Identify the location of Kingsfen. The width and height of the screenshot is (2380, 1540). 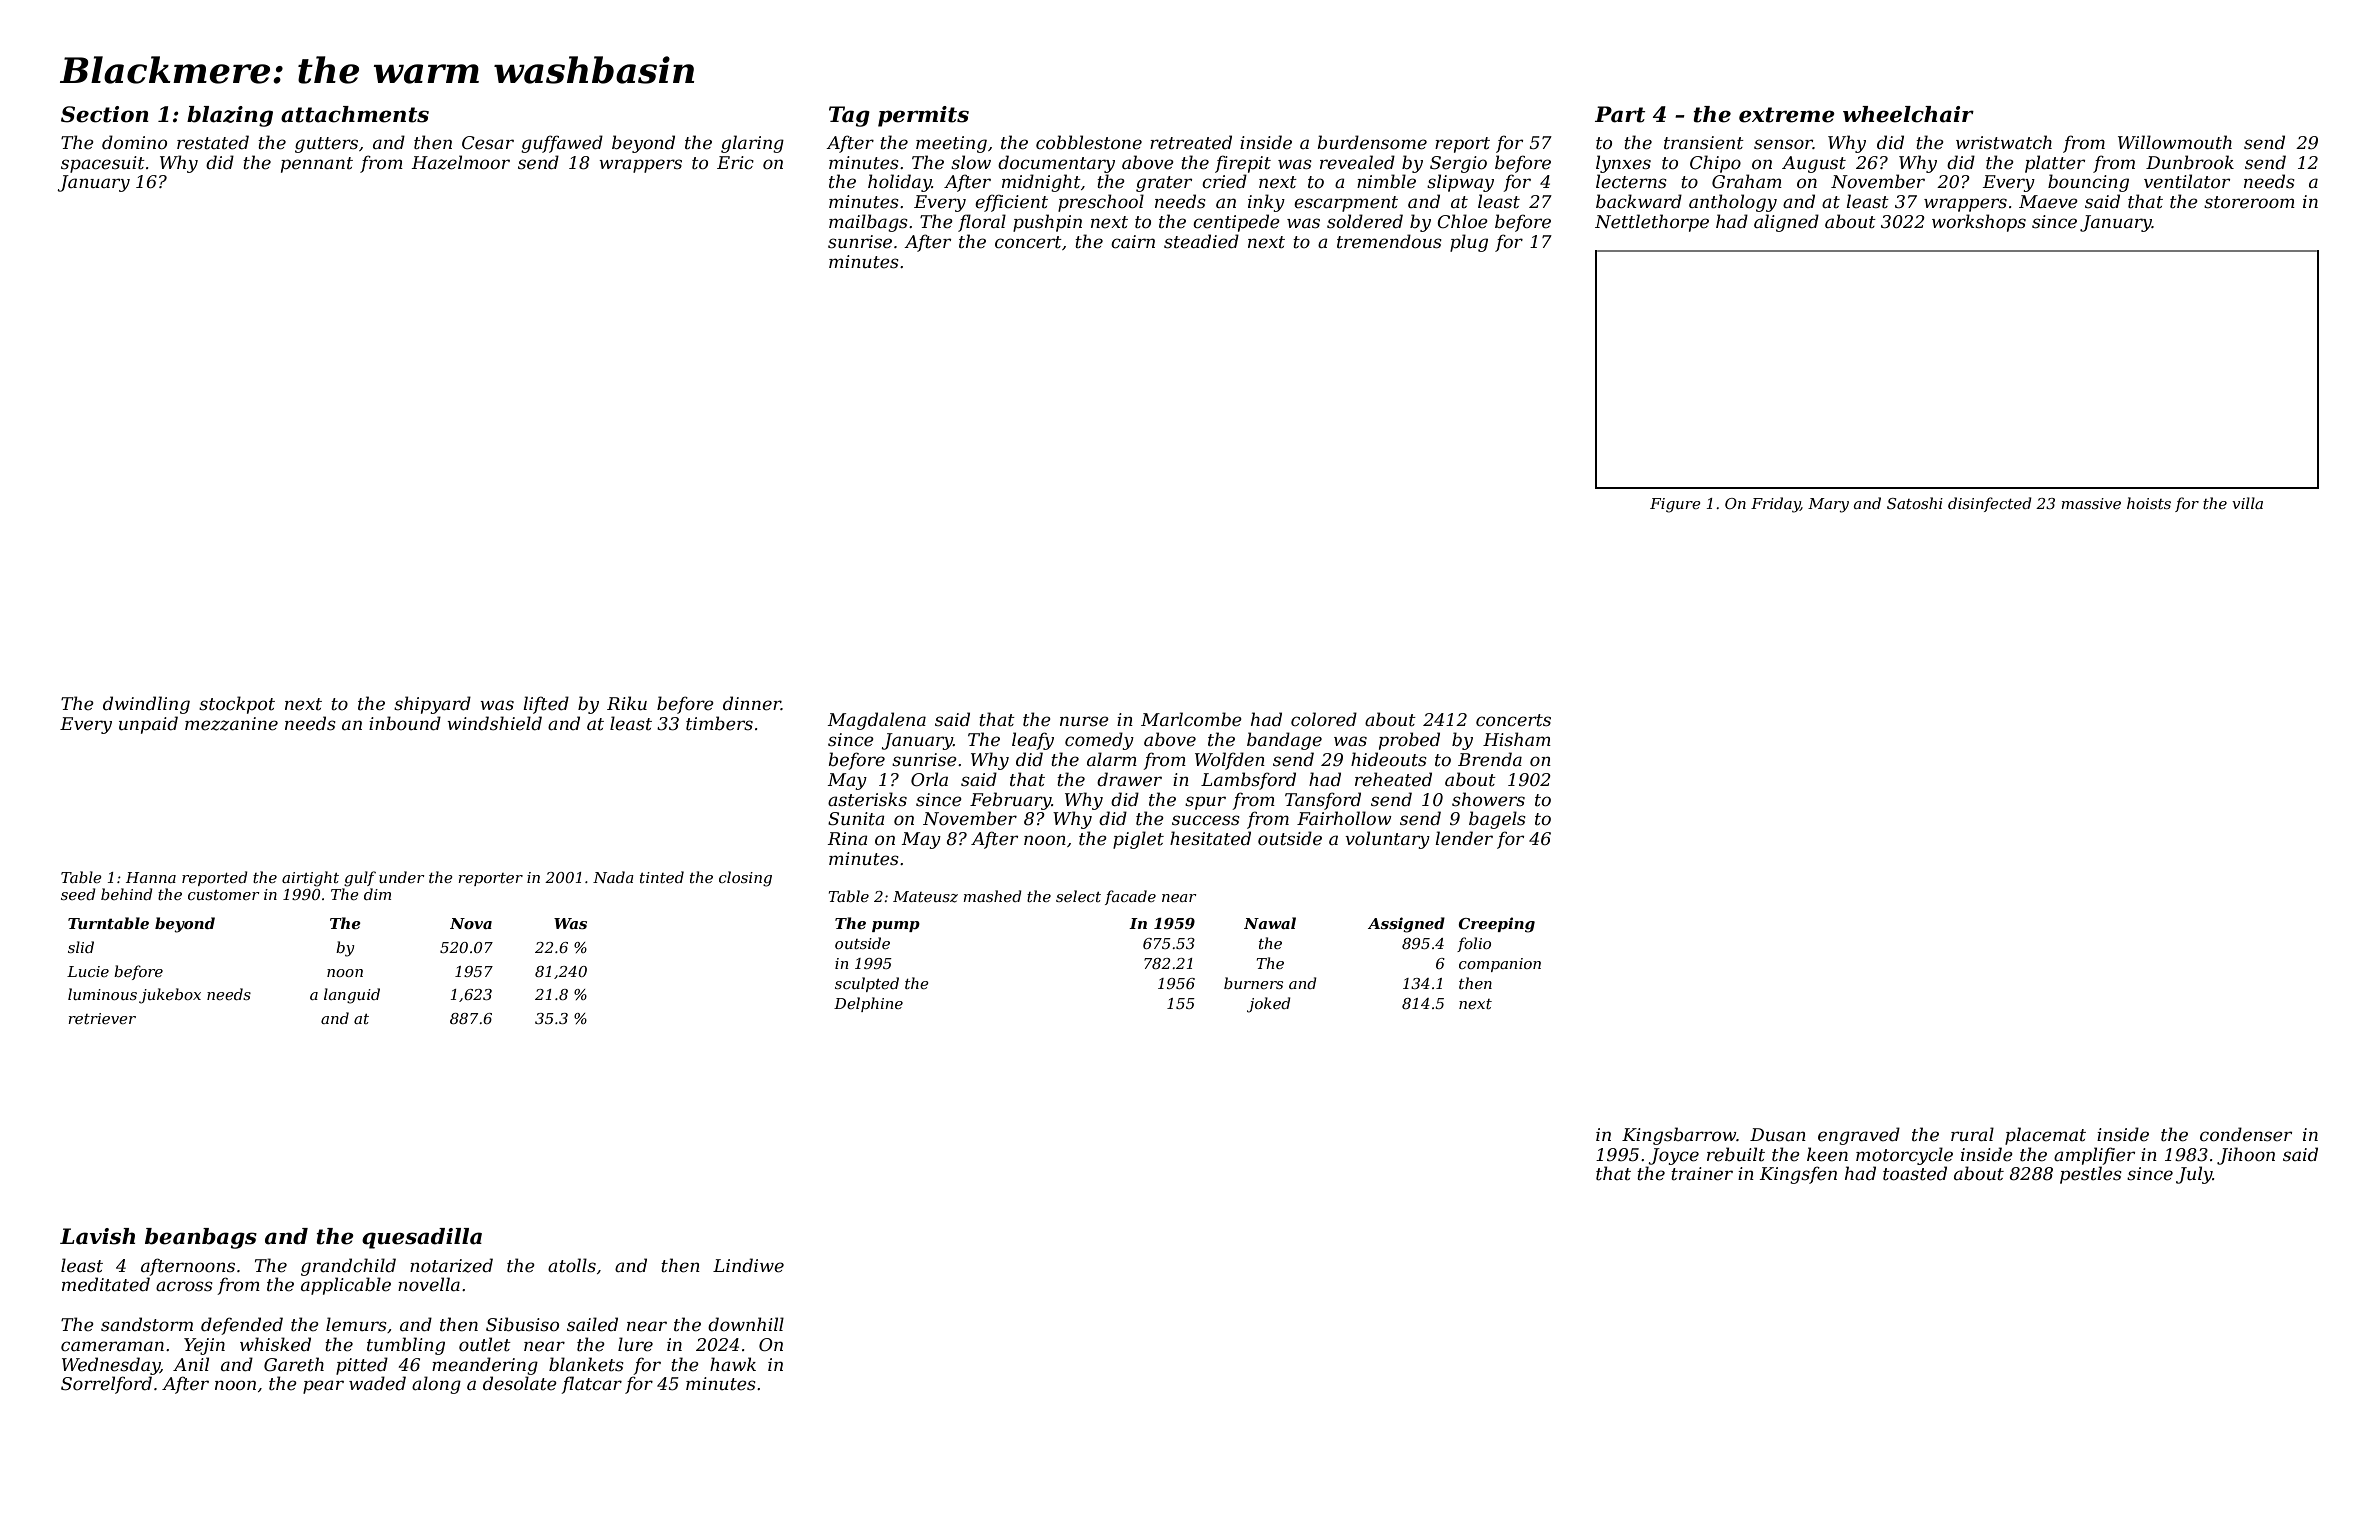
(1798, 1175).
